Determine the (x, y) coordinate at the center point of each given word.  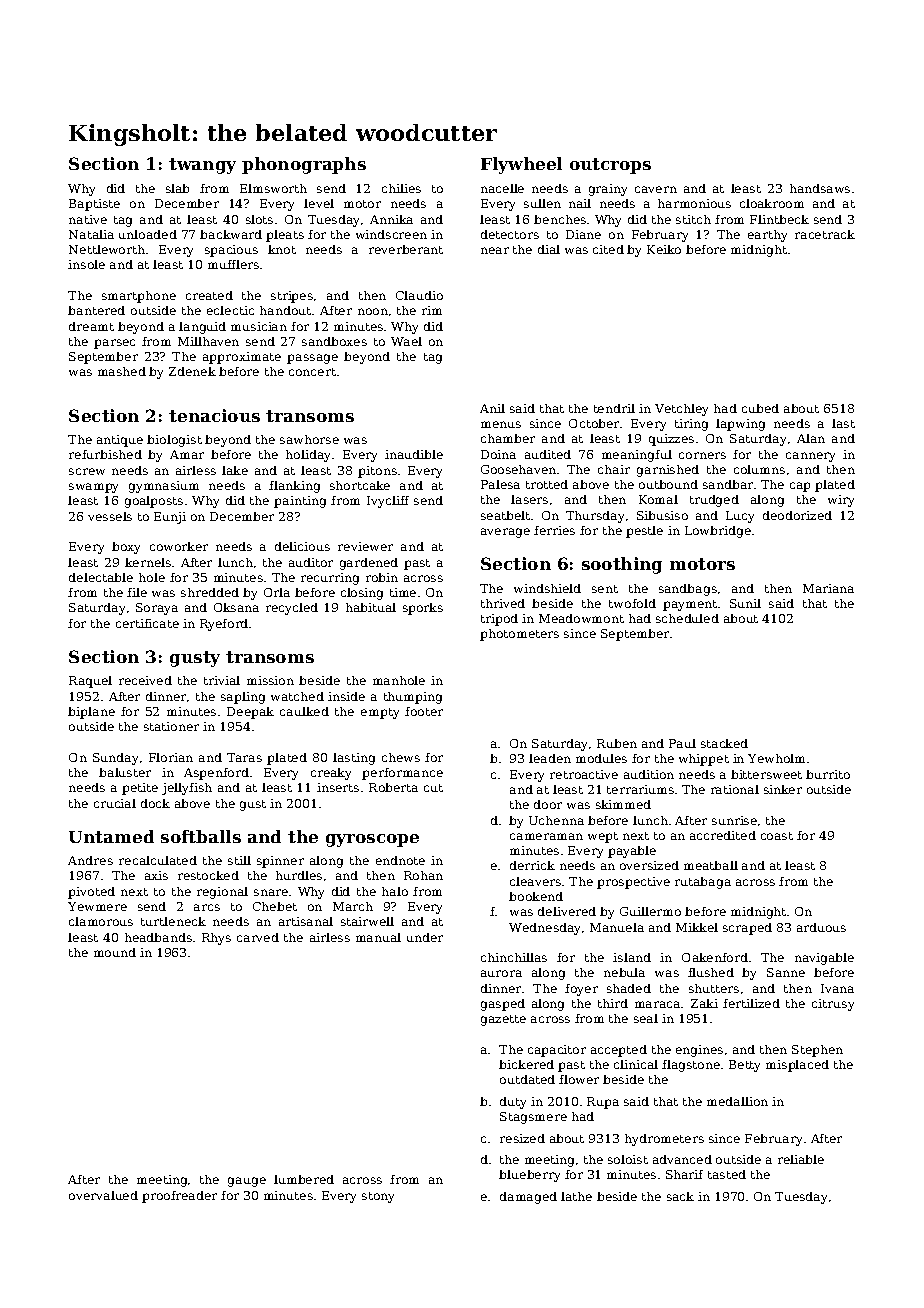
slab (177, 188)
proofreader (179, 1197)
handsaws (820, 188)
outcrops (610, 166)
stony (378, 1197)
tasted (727, 1174)
